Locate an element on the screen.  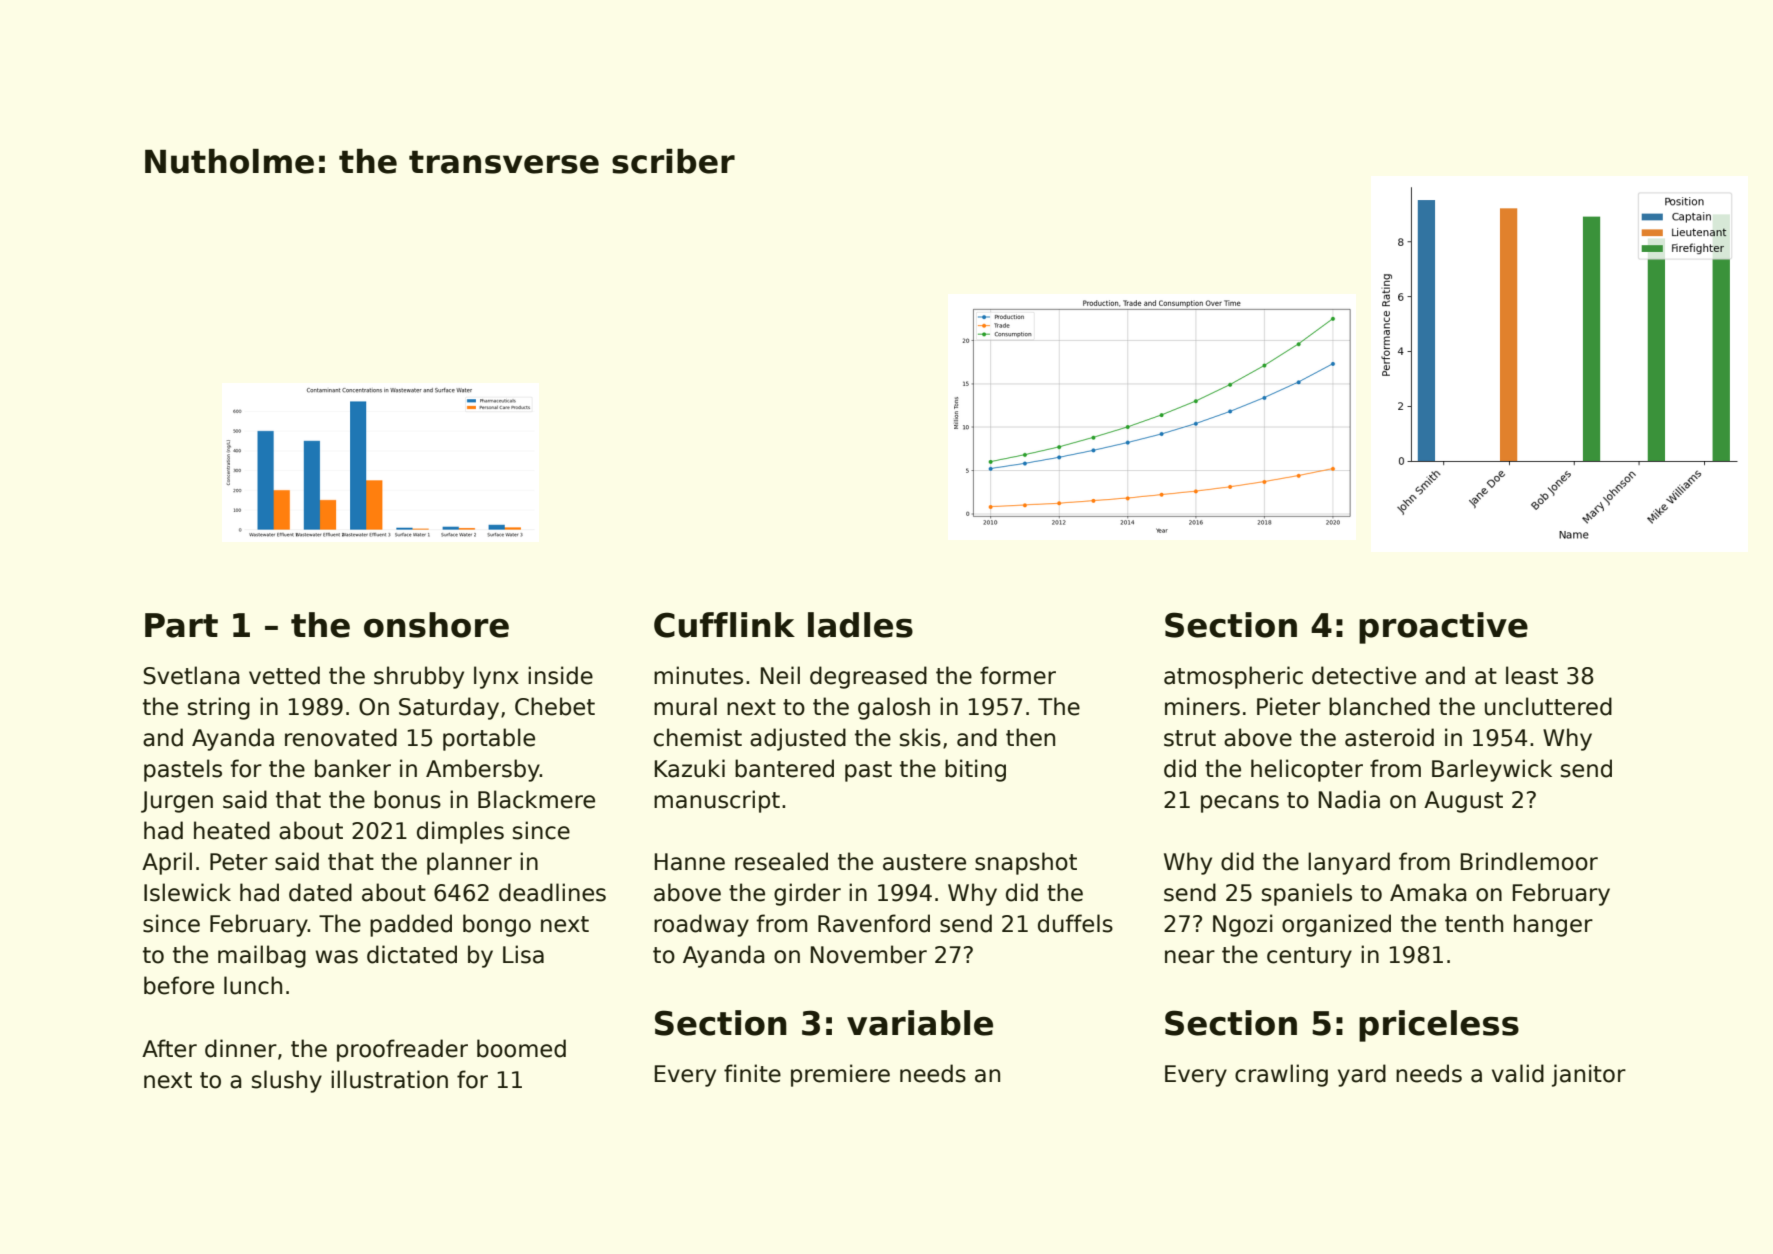
proactive is located at coordinates (1443, 628).
